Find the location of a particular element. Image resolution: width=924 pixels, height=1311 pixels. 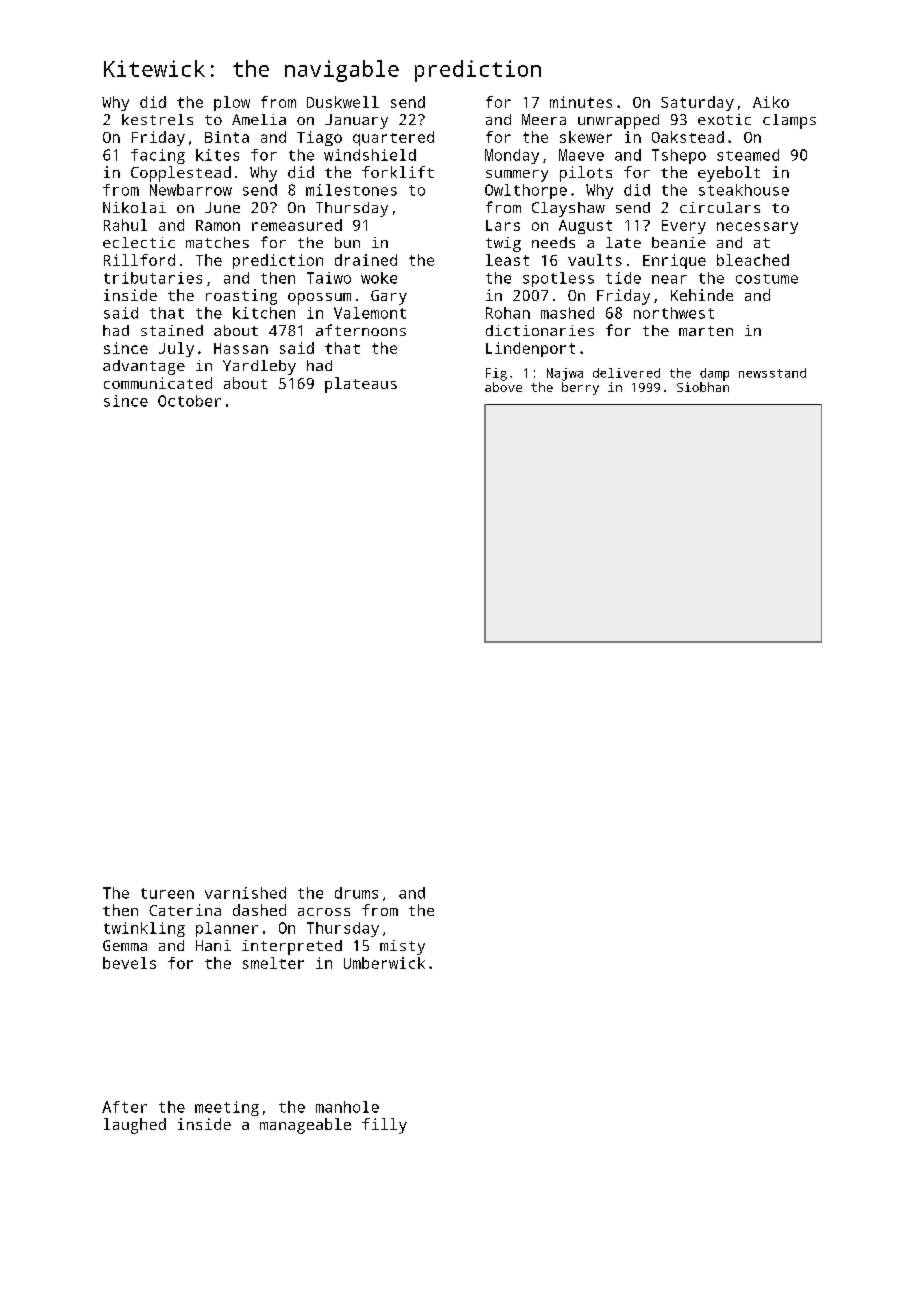

drums is located at coordinates (356, 893).
